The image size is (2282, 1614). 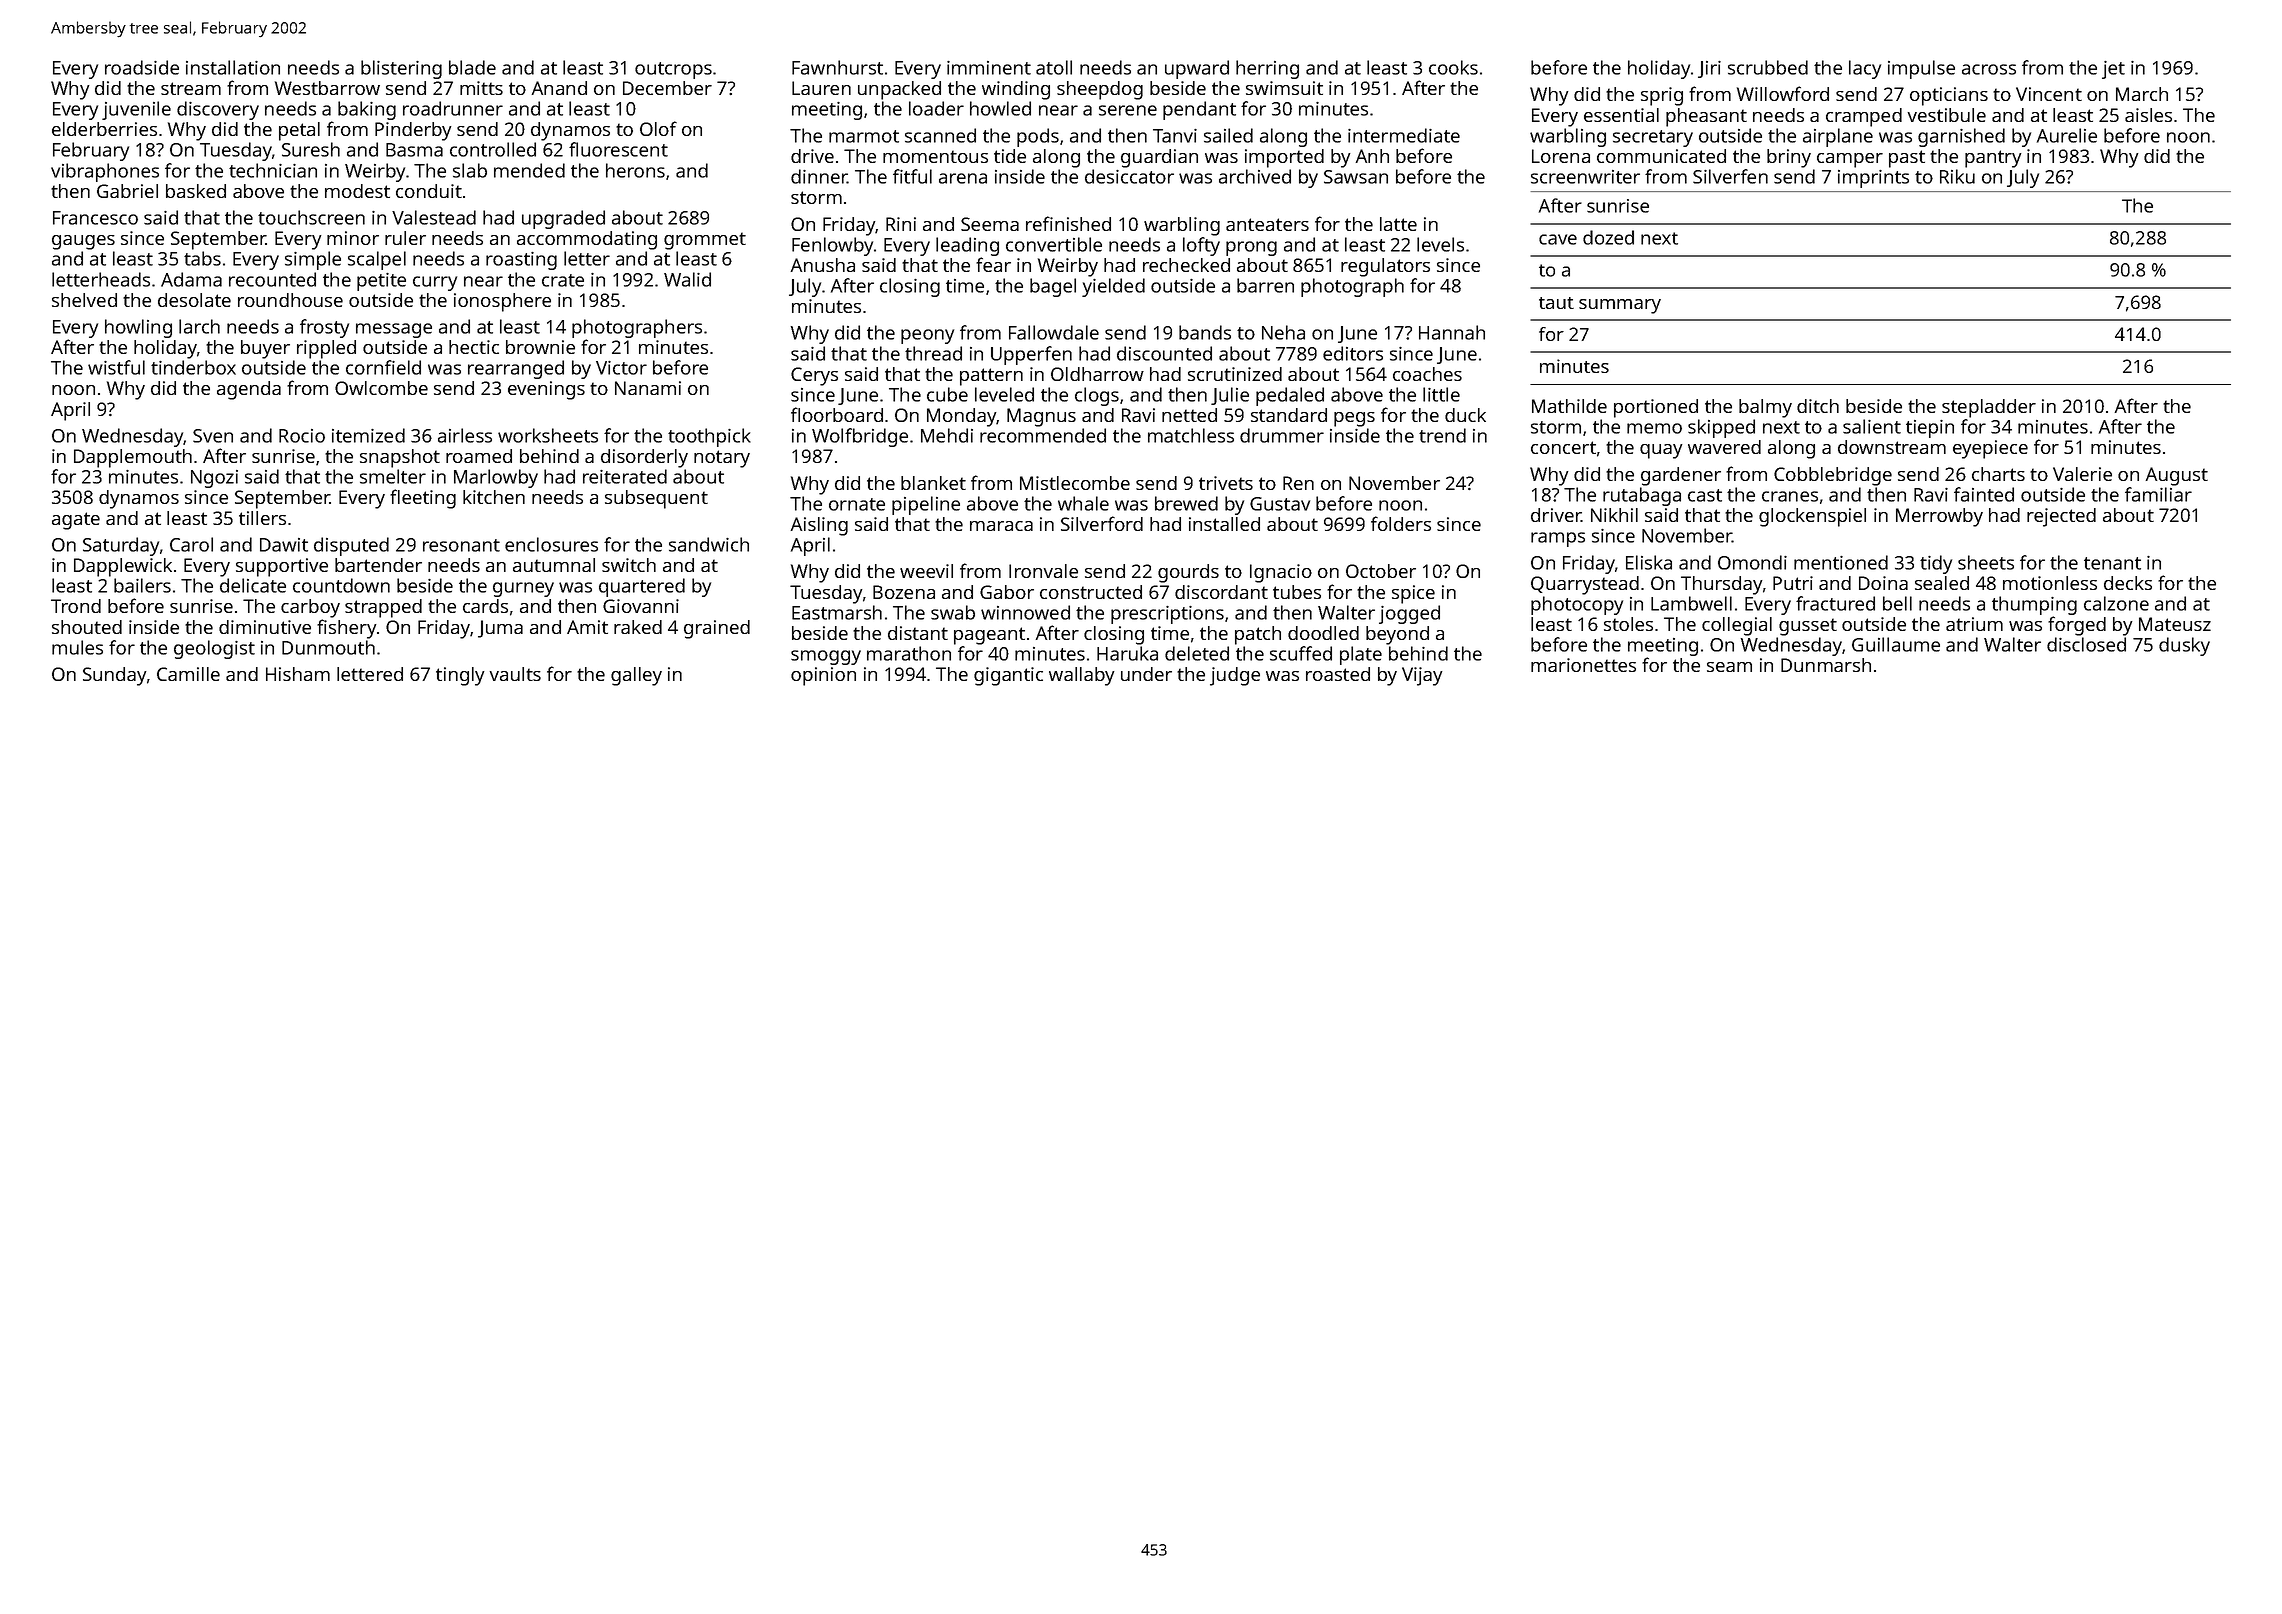 What do you see at coordinates (1620, 306) in the screenshot?
I see `summary` at bounding box center [1620, 306].
